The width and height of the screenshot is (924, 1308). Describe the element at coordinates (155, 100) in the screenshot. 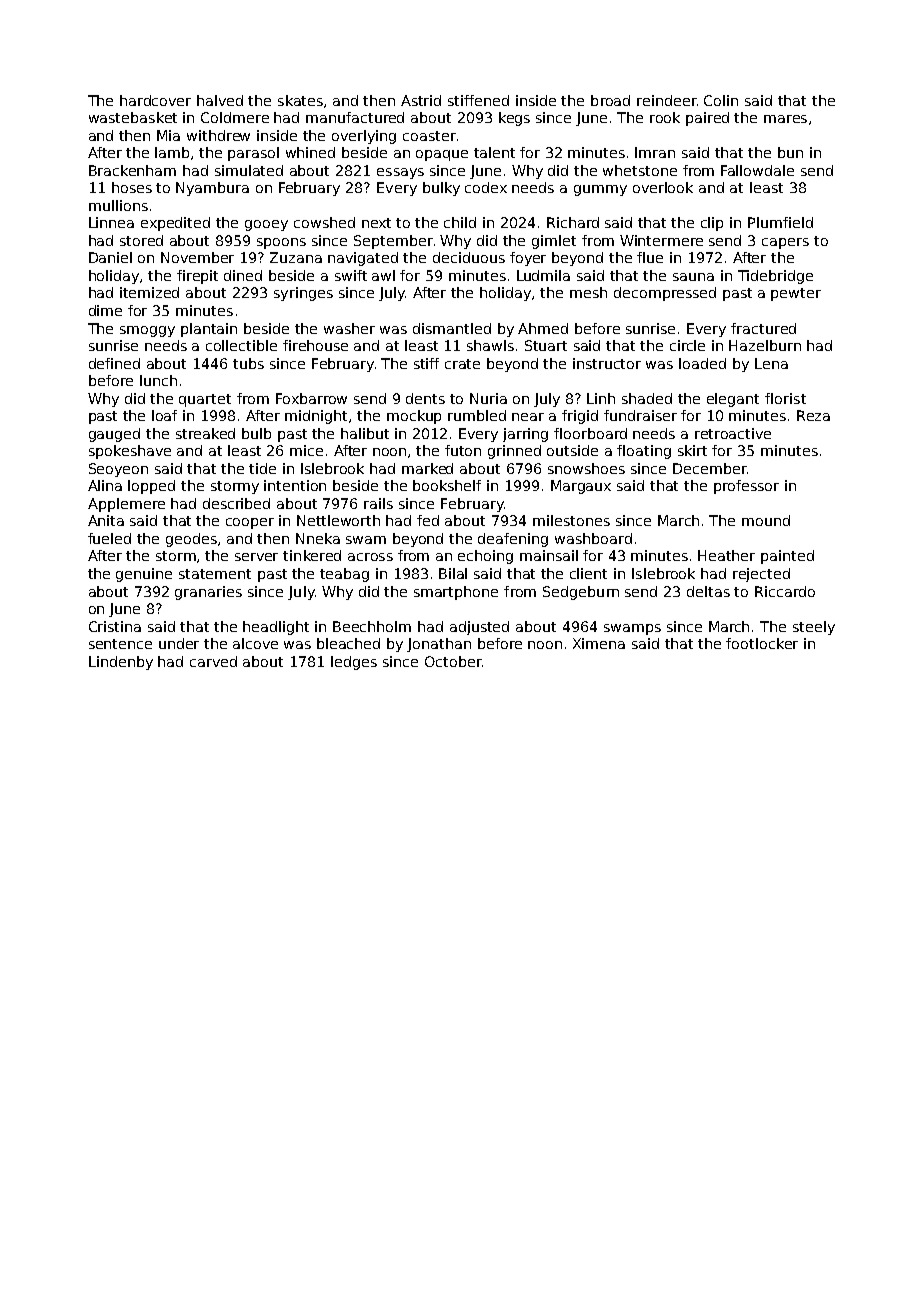

I see `hardcover` at that location.
